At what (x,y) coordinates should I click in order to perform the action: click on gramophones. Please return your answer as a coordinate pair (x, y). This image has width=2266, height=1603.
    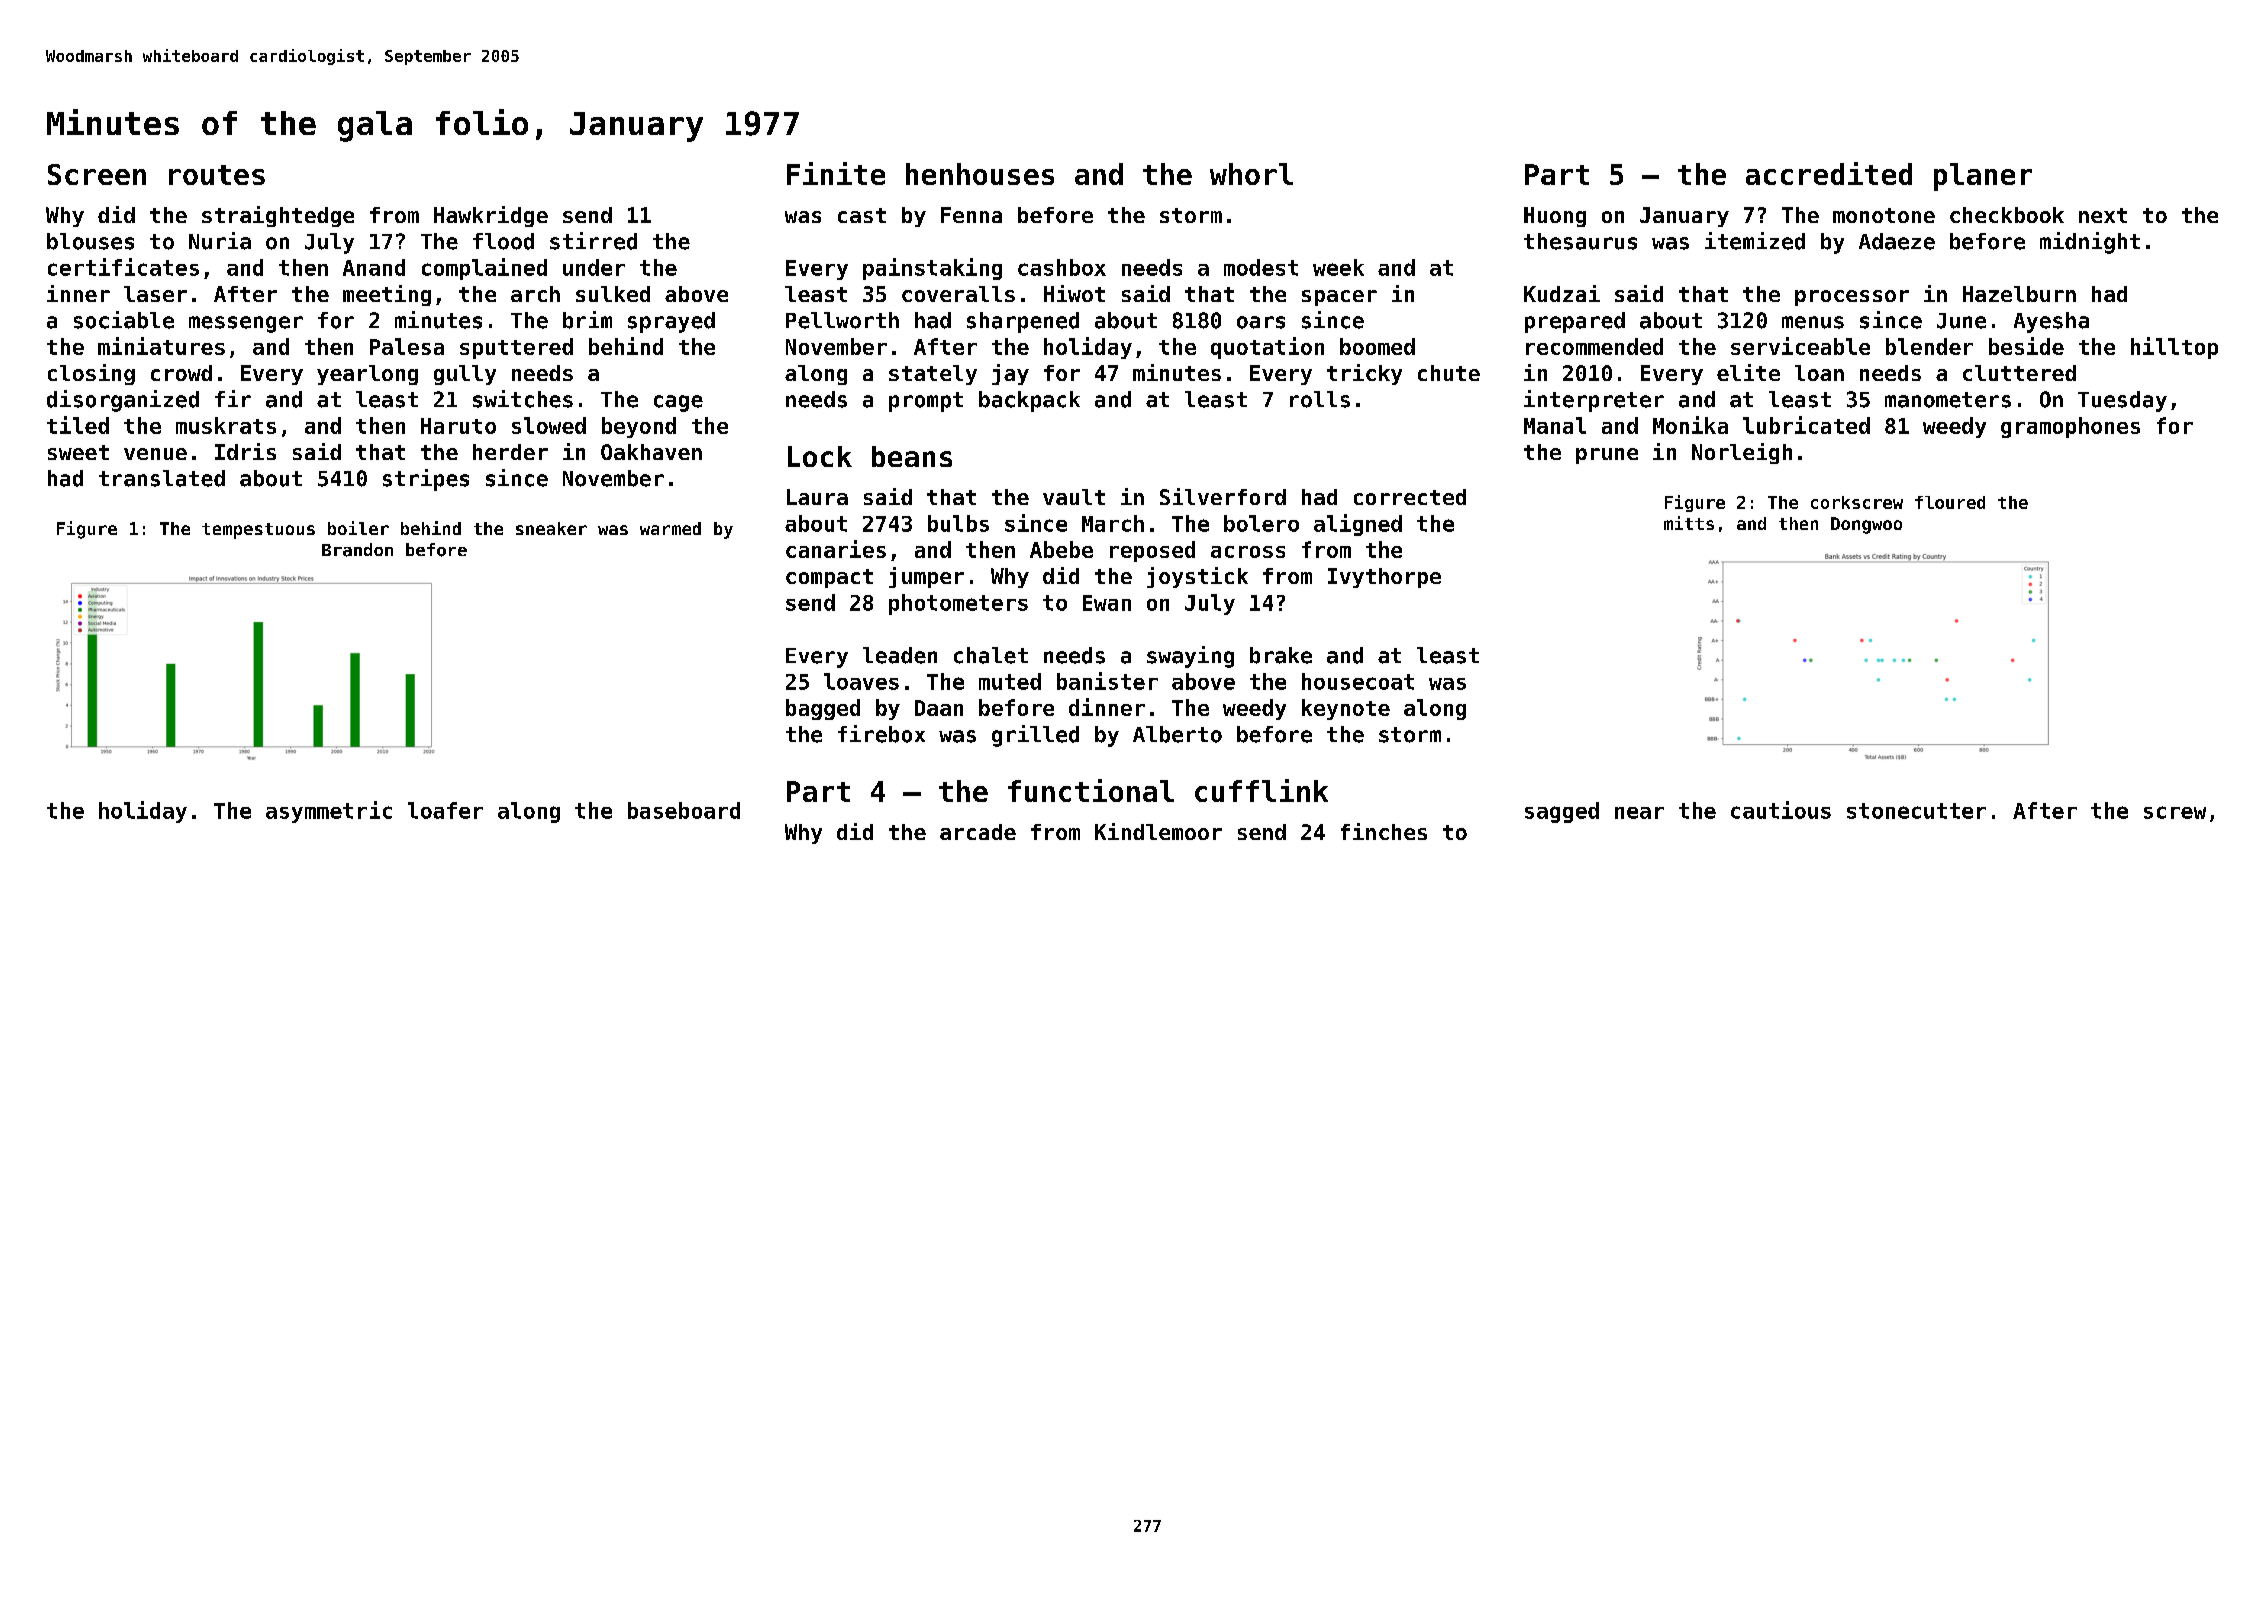
    Looking at the image, I should click on (2070, 427).
